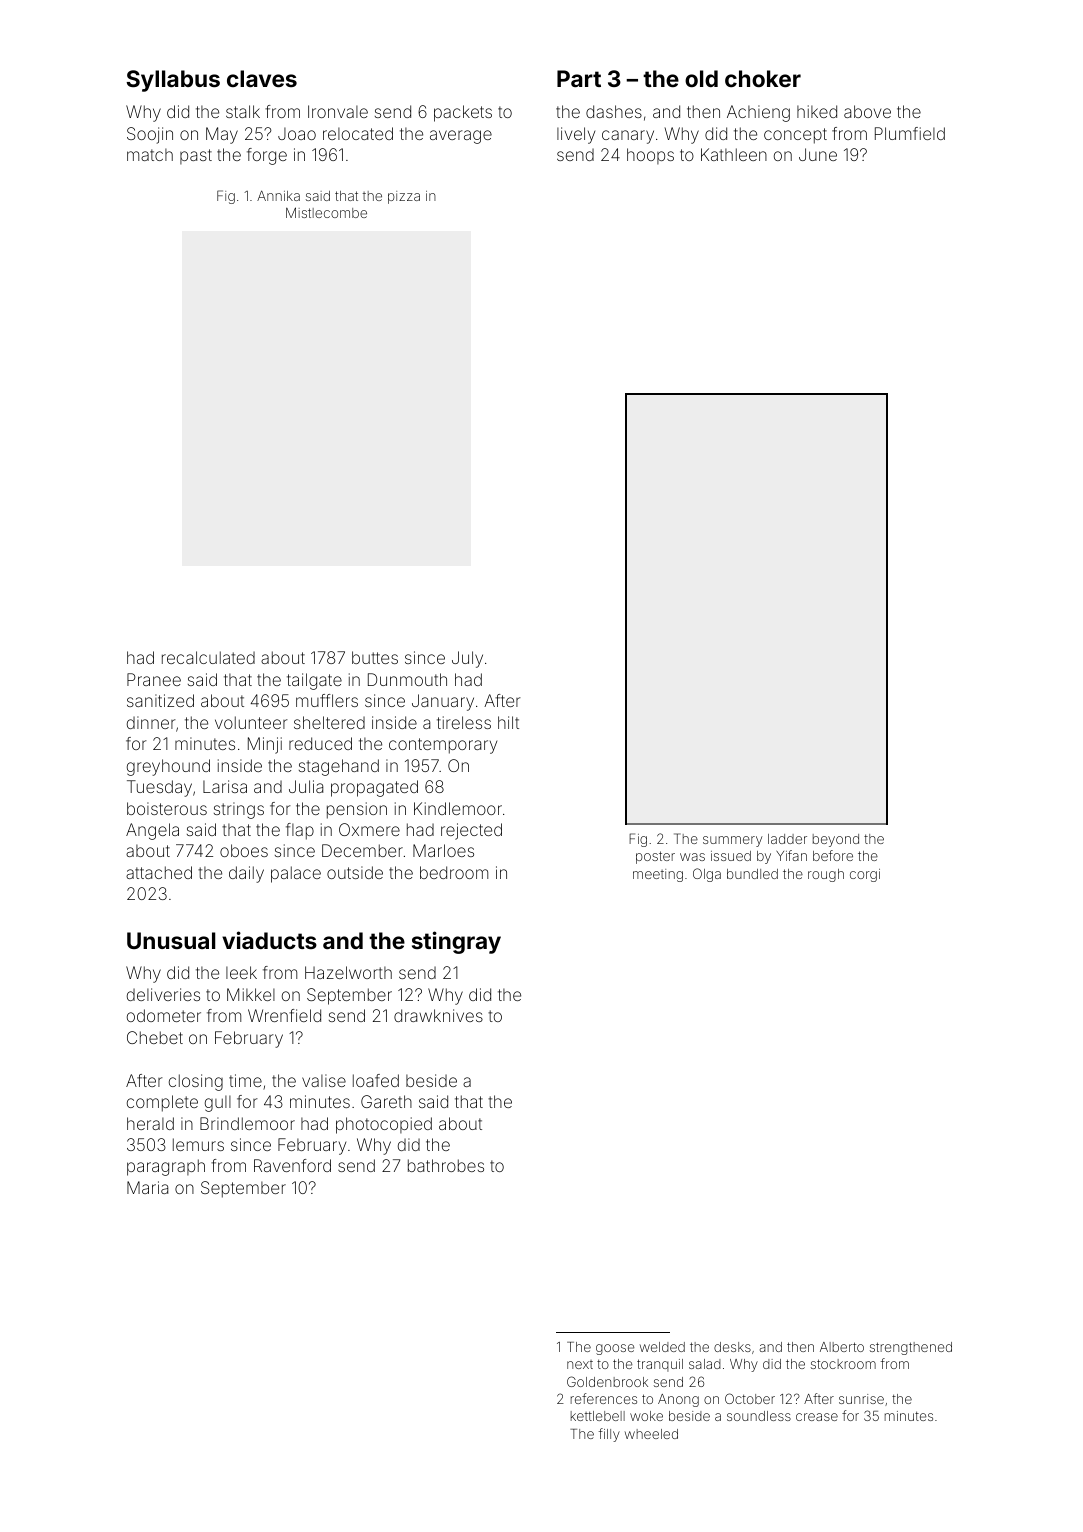  I want to click on pizza, so click(404, 197).
